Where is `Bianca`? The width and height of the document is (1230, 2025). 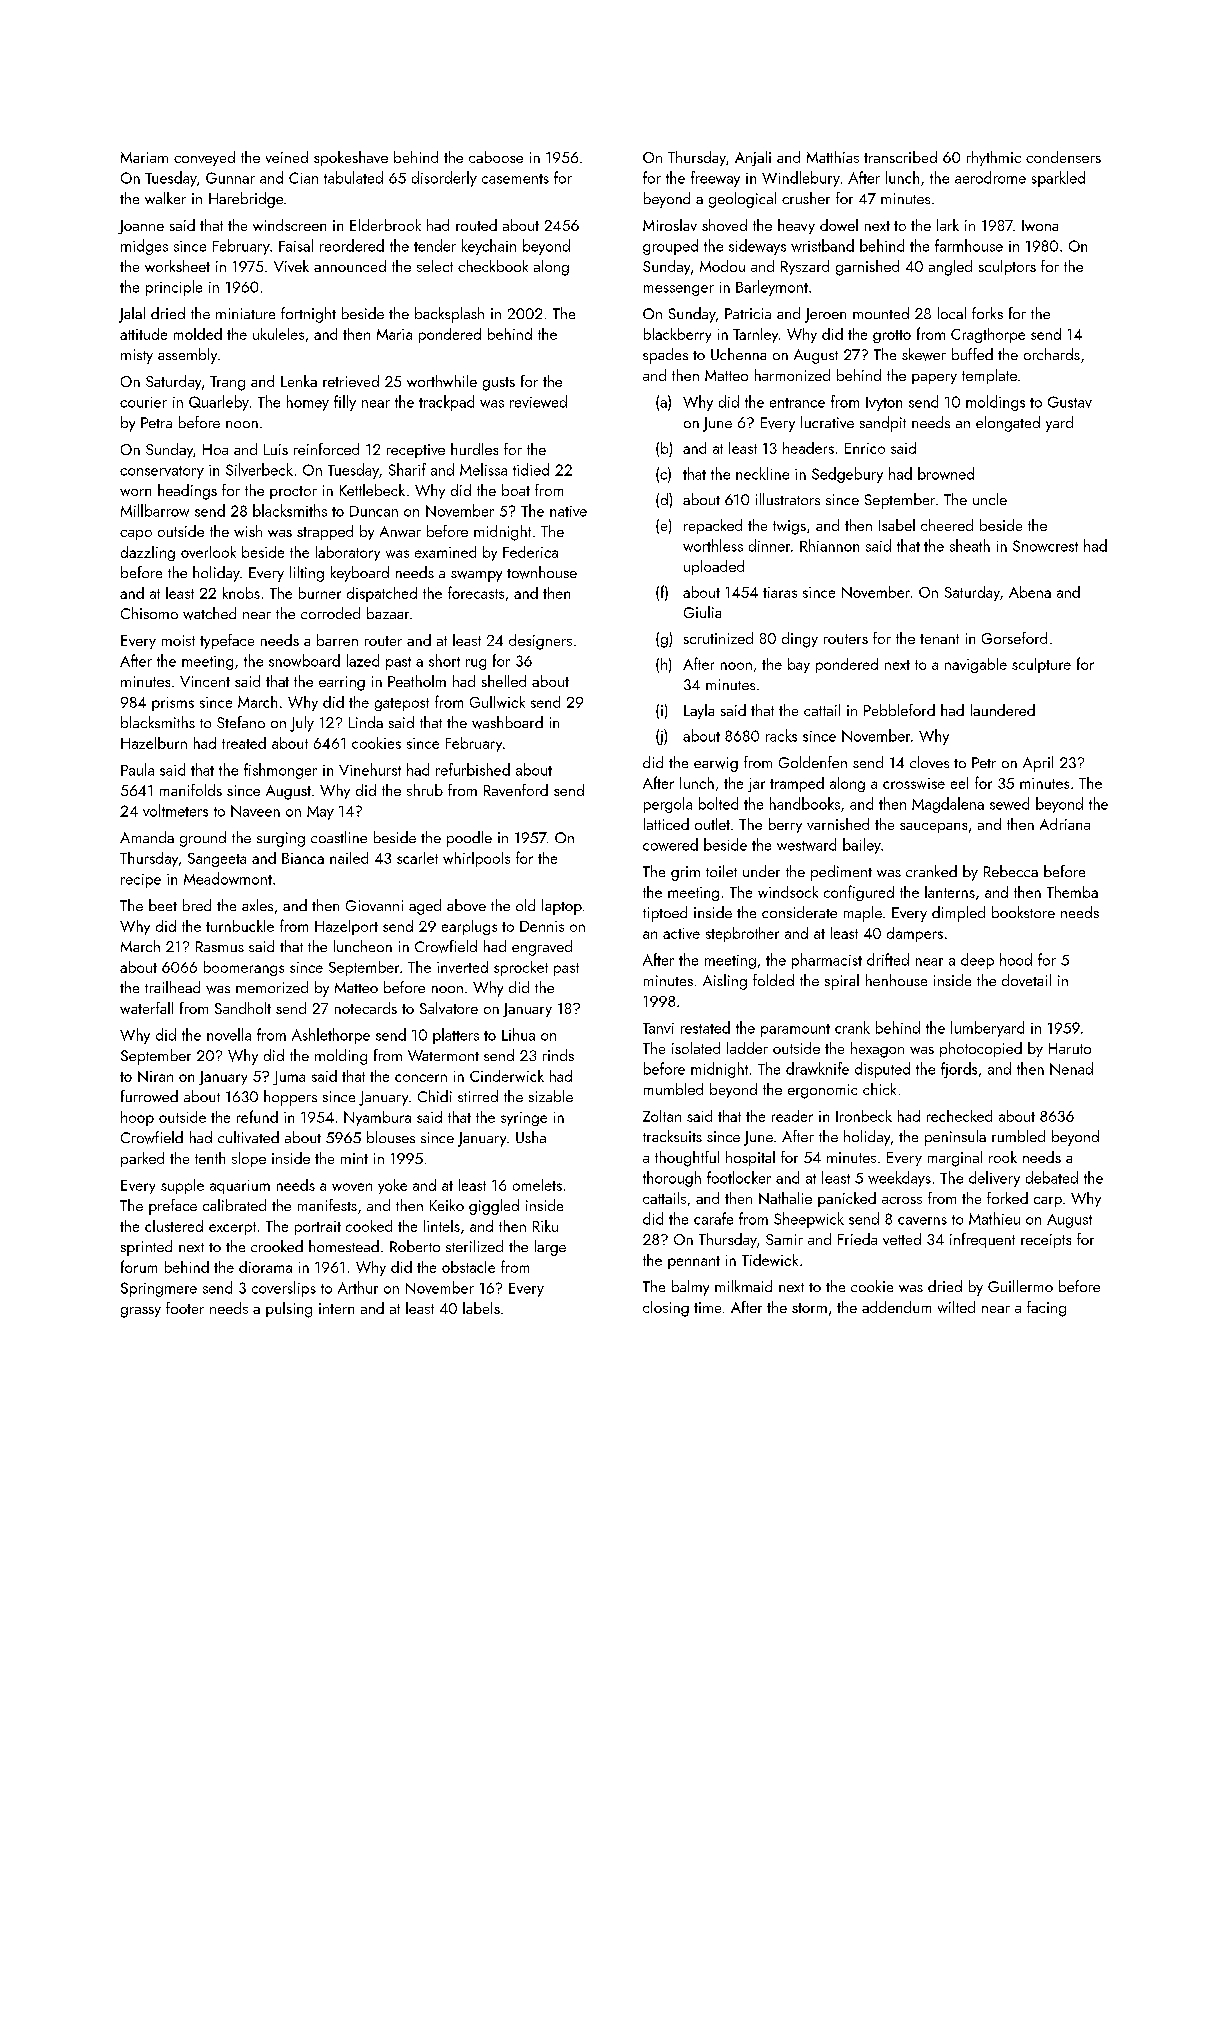 Bianca is located at coordinates (303, 858).
